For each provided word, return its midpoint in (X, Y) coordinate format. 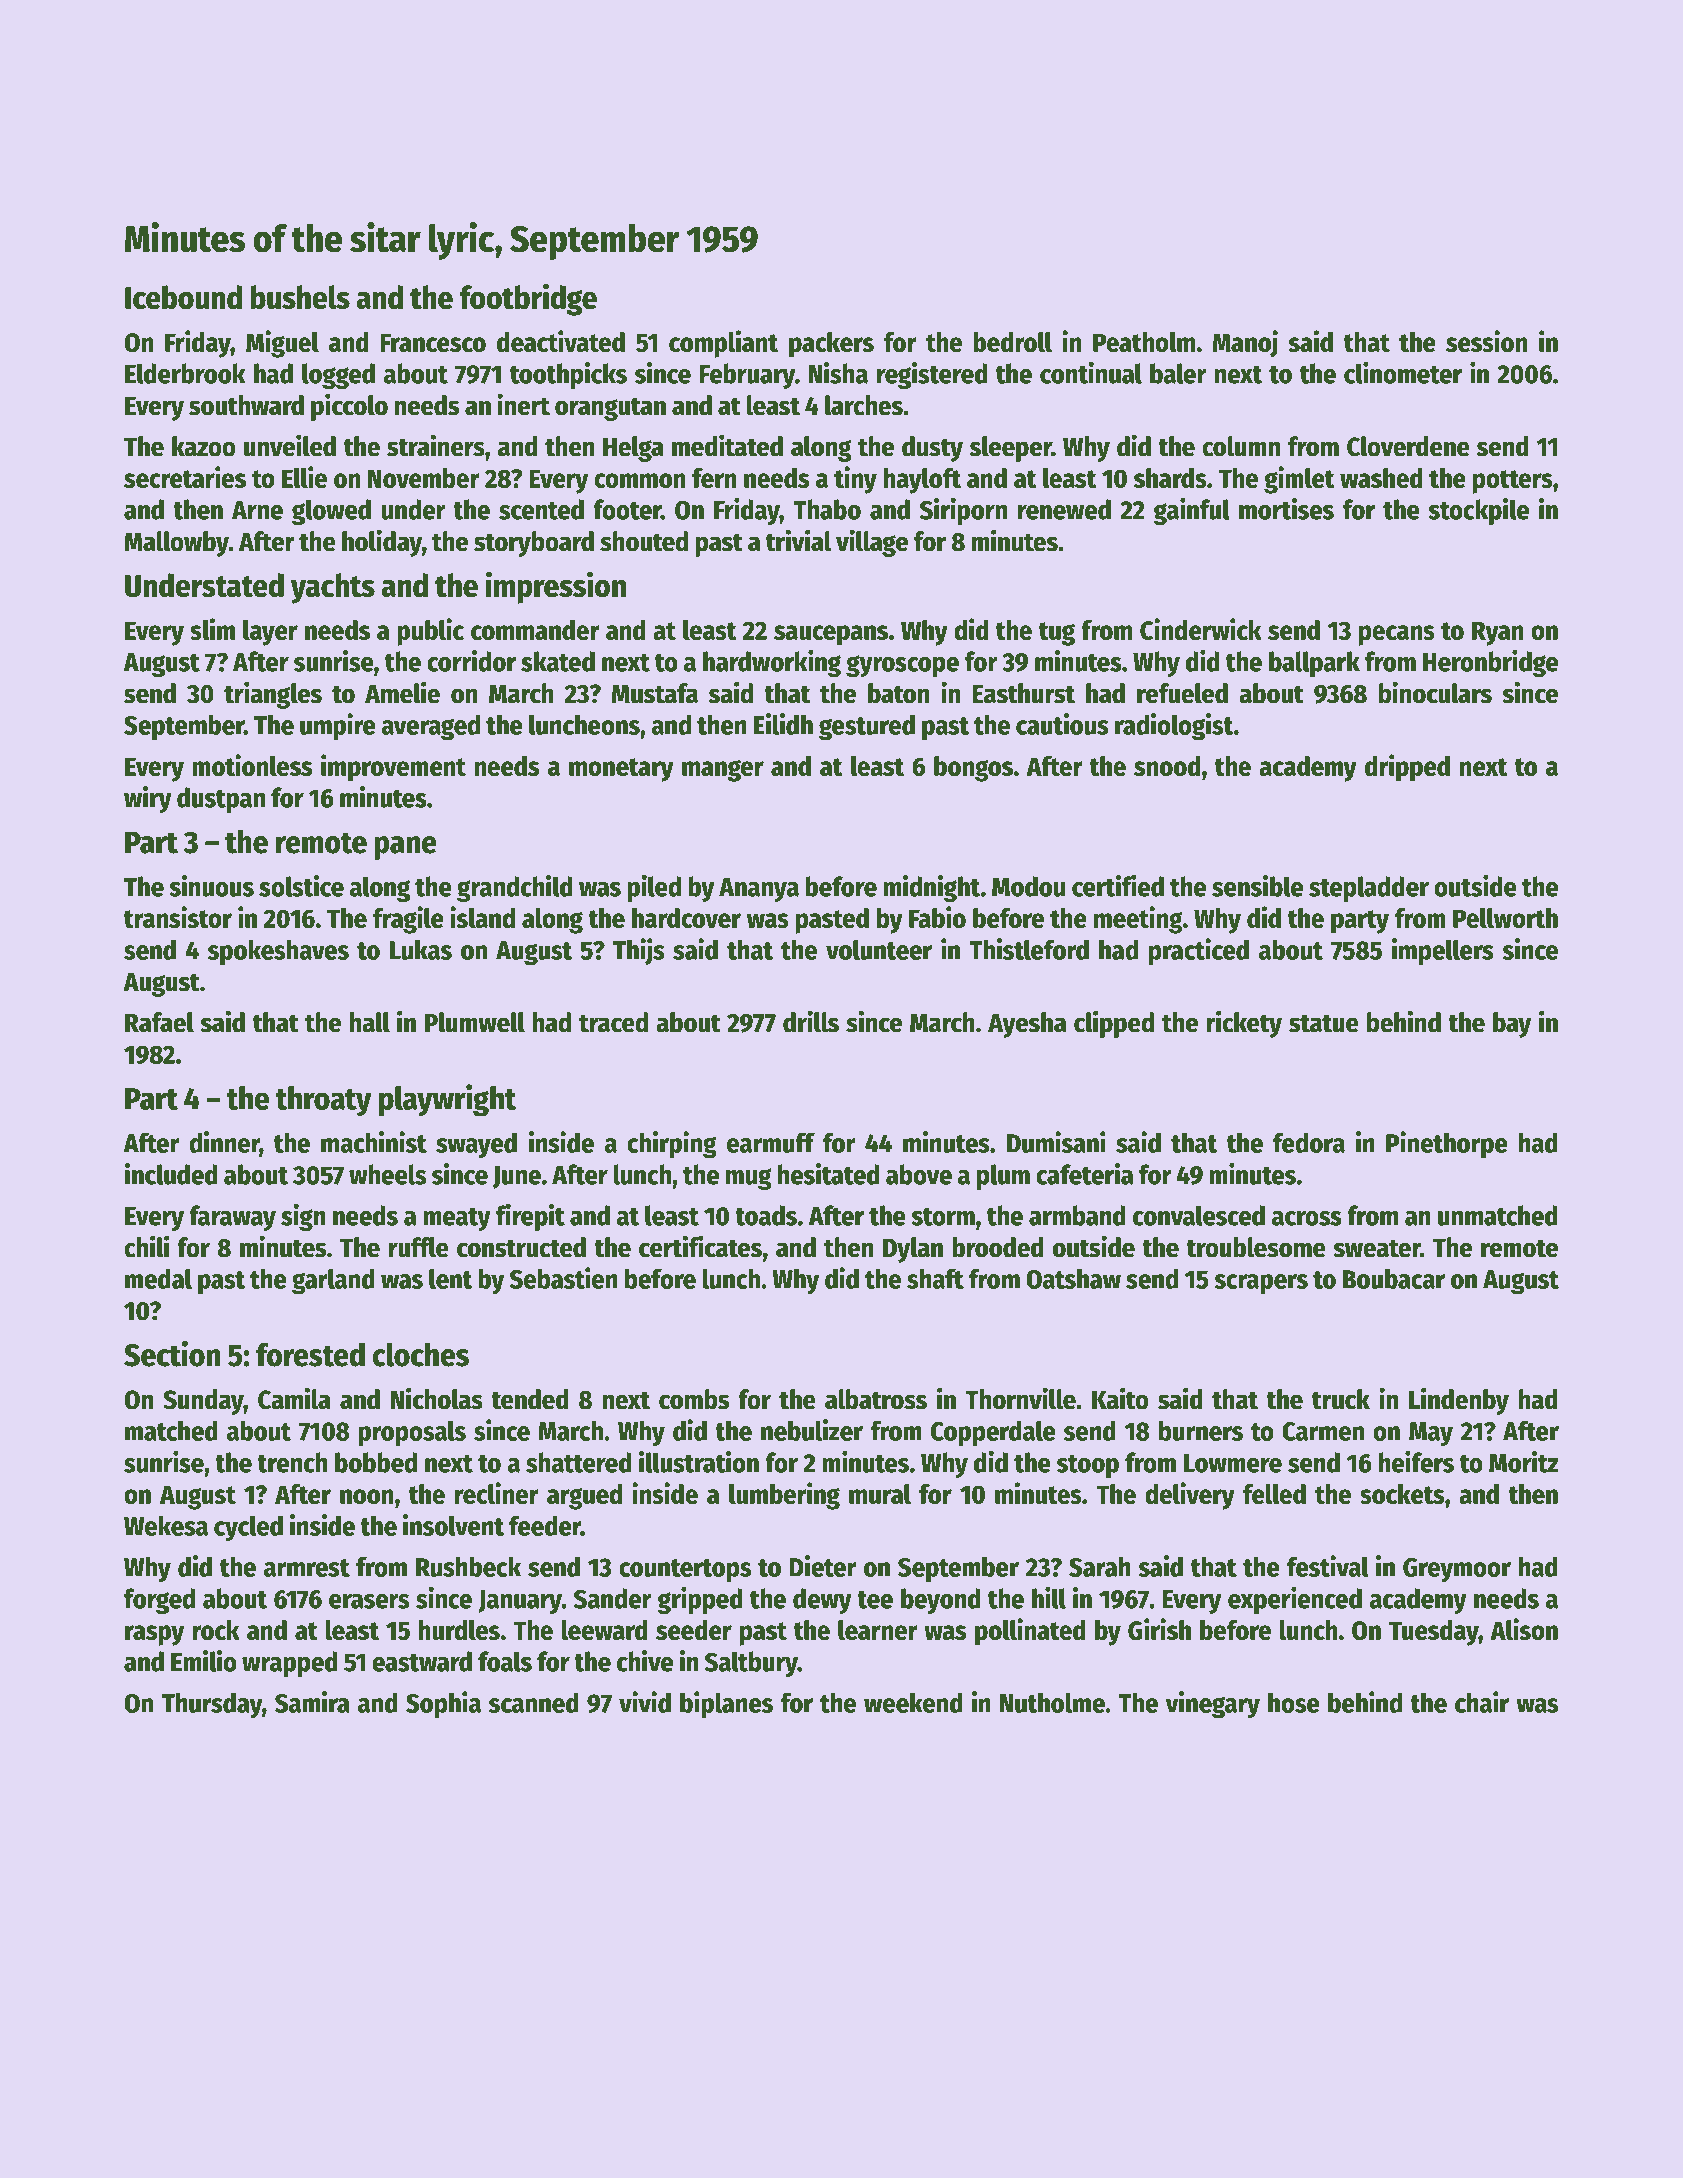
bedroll (1012, 342)
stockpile (1478, 511)
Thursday (212, 1705)
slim (212, 629)
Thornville (1020, 1398)
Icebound (183, 297)
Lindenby (1459, 1401)
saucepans (831, 635)
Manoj (1245, 344)
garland (333, 1281)
